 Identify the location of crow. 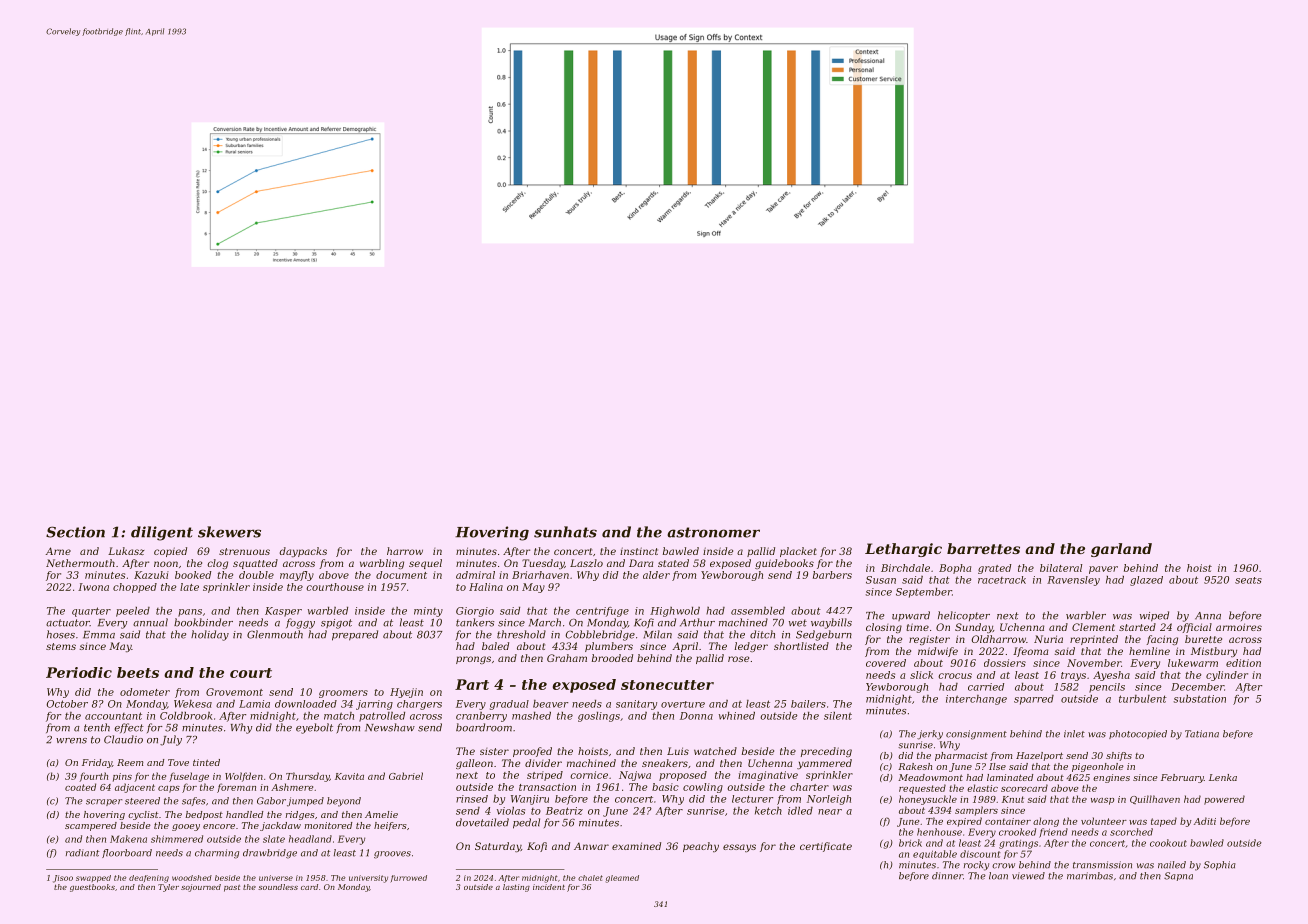
(1003, 866).
